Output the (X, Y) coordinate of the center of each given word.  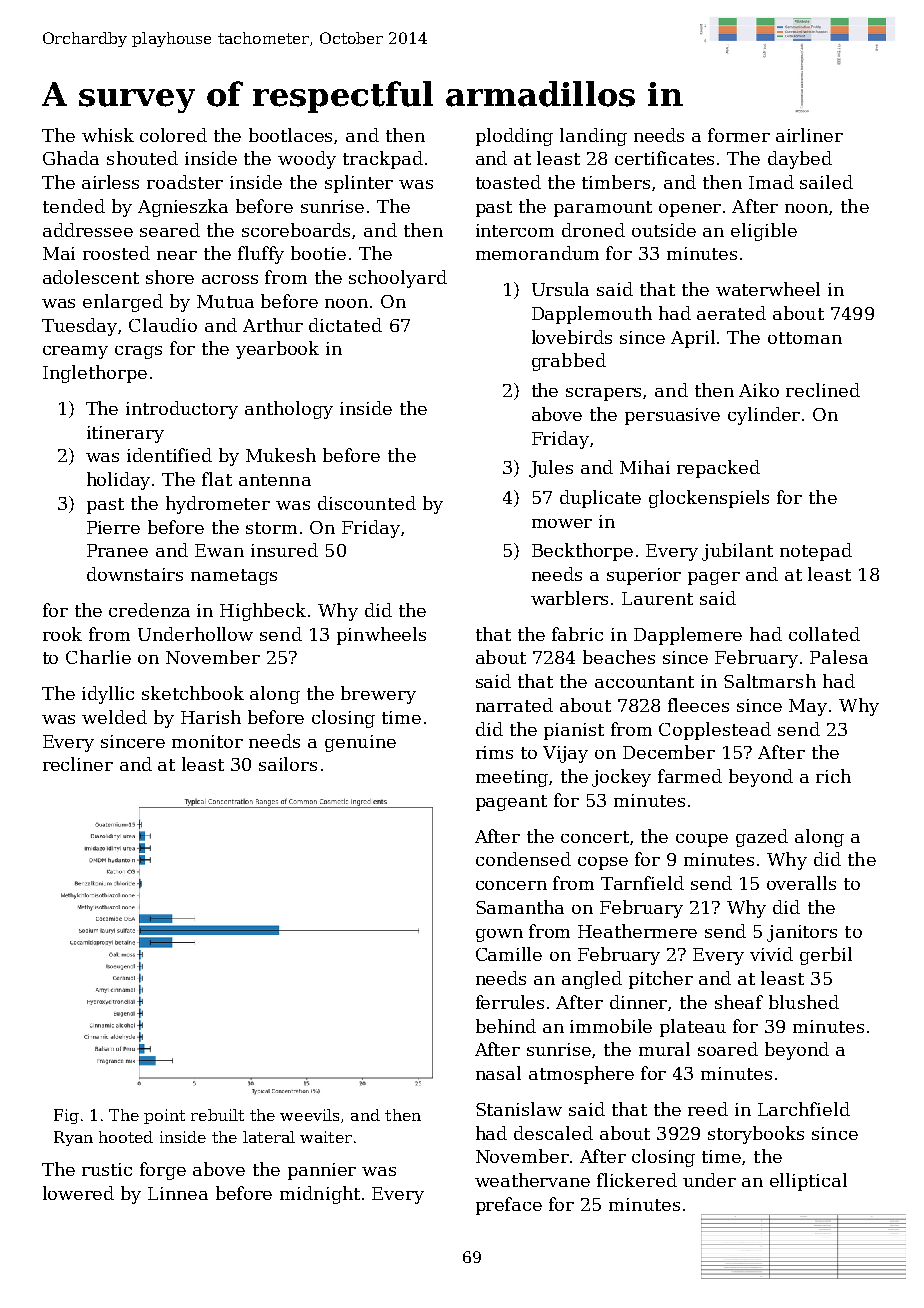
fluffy (261, 255)
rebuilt (217, 1115)
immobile (611, 1026)
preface (509, 1206)
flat (217, 479)
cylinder (764, 416)
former (739, 135)
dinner (638, 1002)
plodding (514, 137)
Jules (551, 469)
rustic (107, 1169)
